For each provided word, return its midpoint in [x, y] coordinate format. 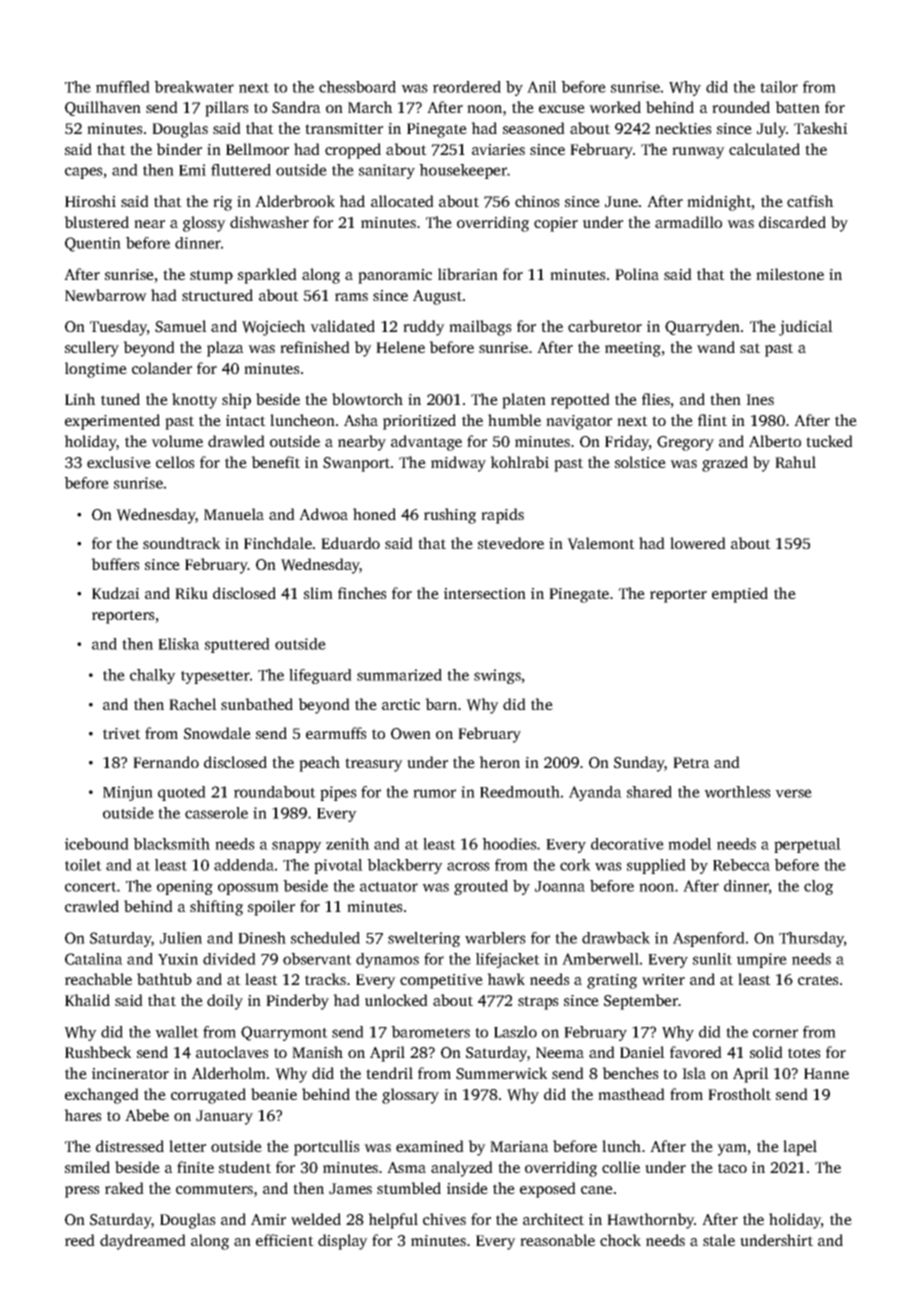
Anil [542, 87]
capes [84, 173]
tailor [779, 87]
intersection [485, 593]
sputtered [237, 645]
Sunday [639, 764]
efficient [285, 1240]
